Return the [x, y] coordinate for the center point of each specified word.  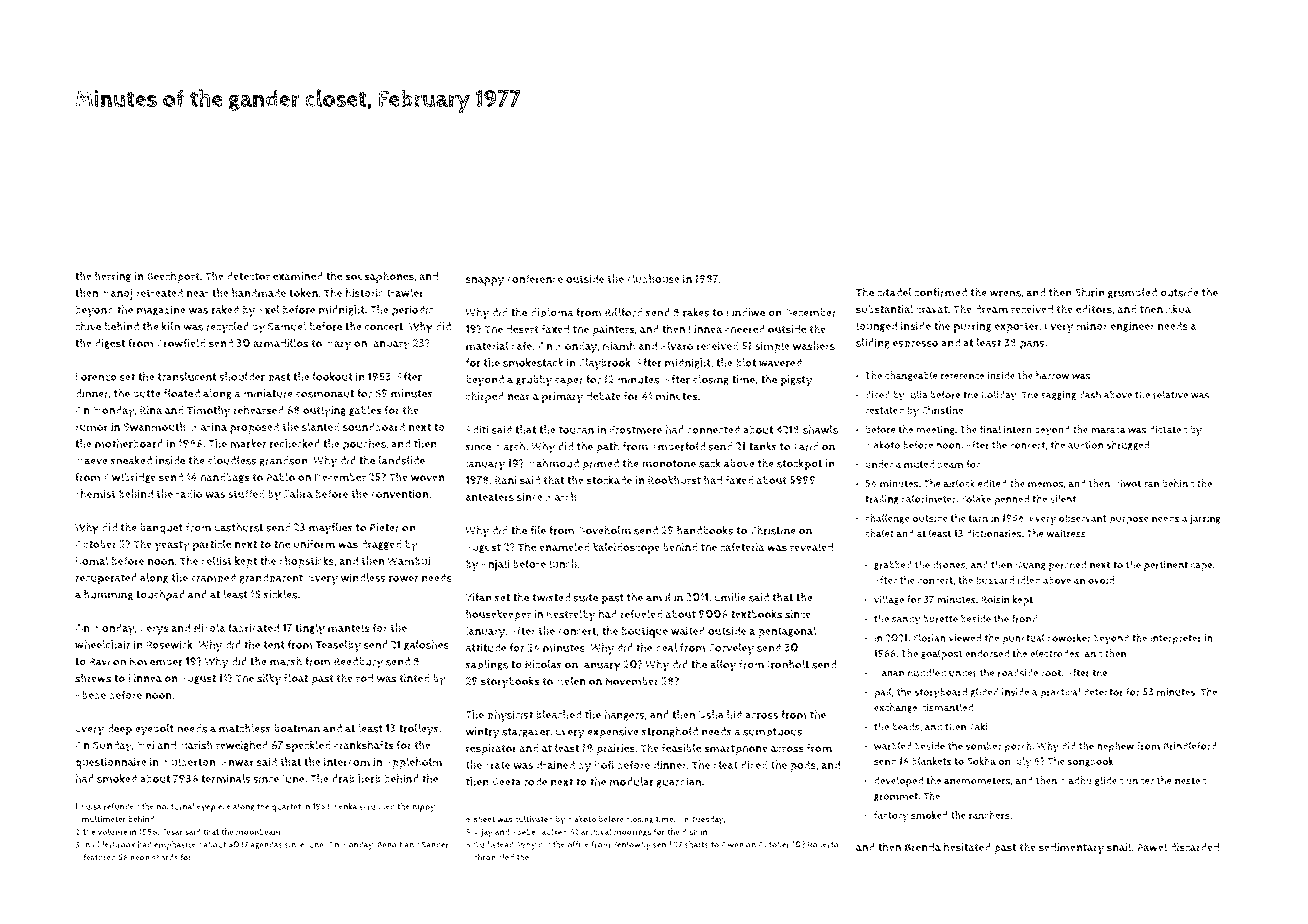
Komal [92, 560]
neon [140, 858]
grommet [896, 797]
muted [919, 464]
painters [613, 330]
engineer [1132, 327]
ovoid [1101, 580]
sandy [906, 620]
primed [600, 465]
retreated [159, 293]
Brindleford [1190, 746]
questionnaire [111, 763]
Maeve [91, 460]
